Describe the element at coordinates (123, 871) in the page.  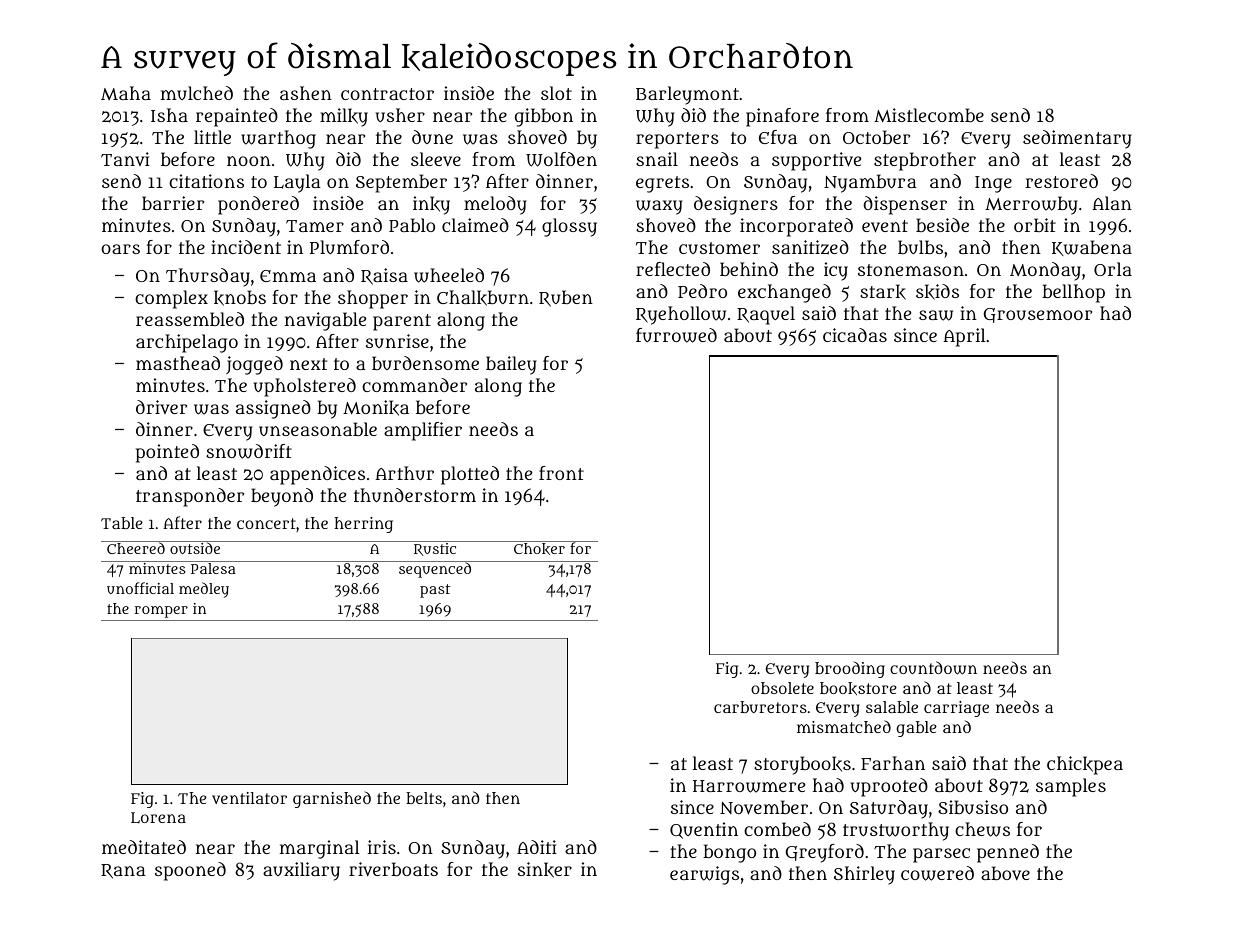
I see `Rana` at that location.
